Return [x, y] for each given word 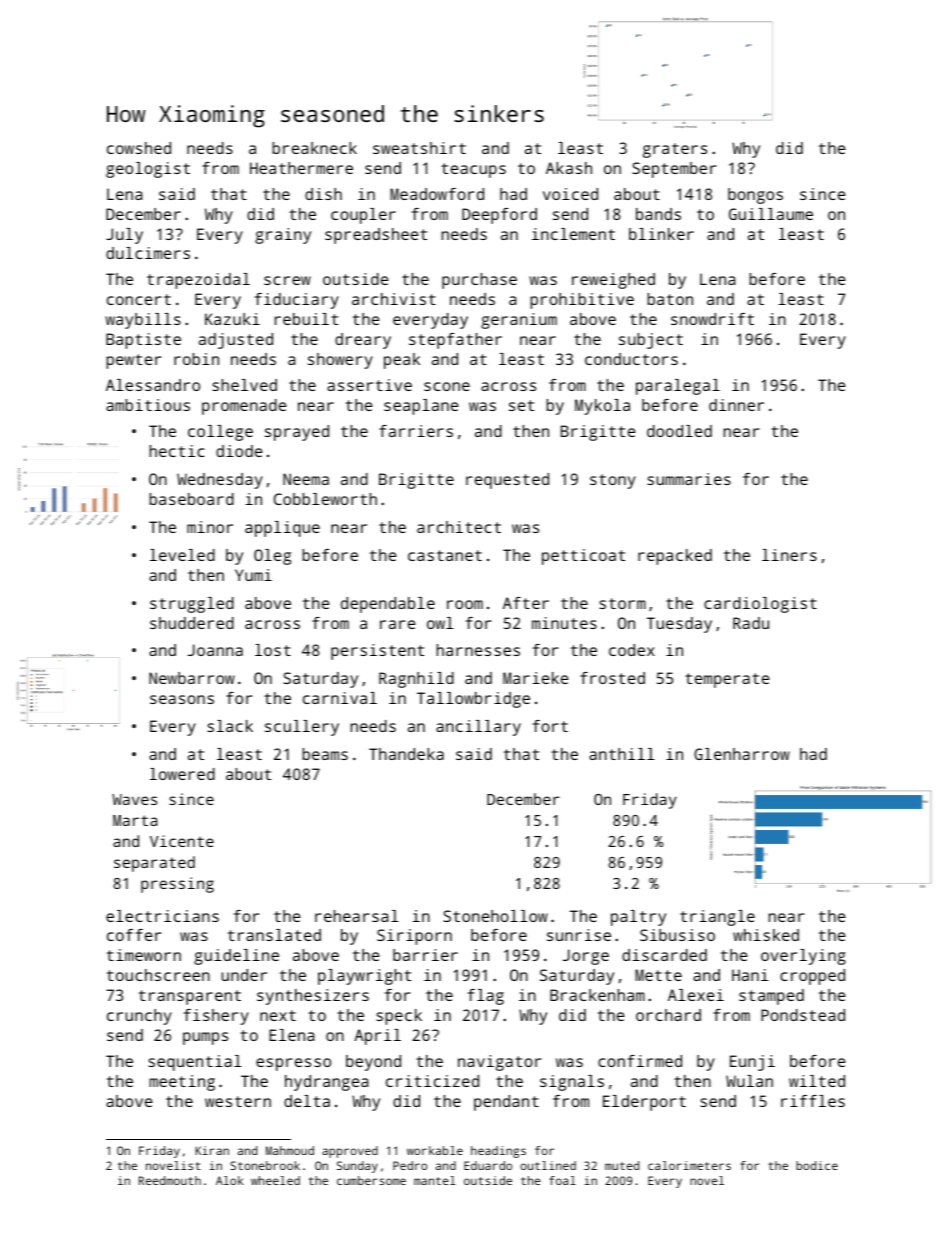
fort [550, 726]
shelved [244, 385]
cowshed [139, 148]
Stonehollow [495, 916]
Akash [569, 168]
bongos [755, 196]
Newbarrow [192, 678]
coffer [134, 935]
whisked [766, 935]
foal [562, 1180]
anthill [622, 754]
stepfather [455, 341]
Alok [230, 1180]
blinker [661, 234]
